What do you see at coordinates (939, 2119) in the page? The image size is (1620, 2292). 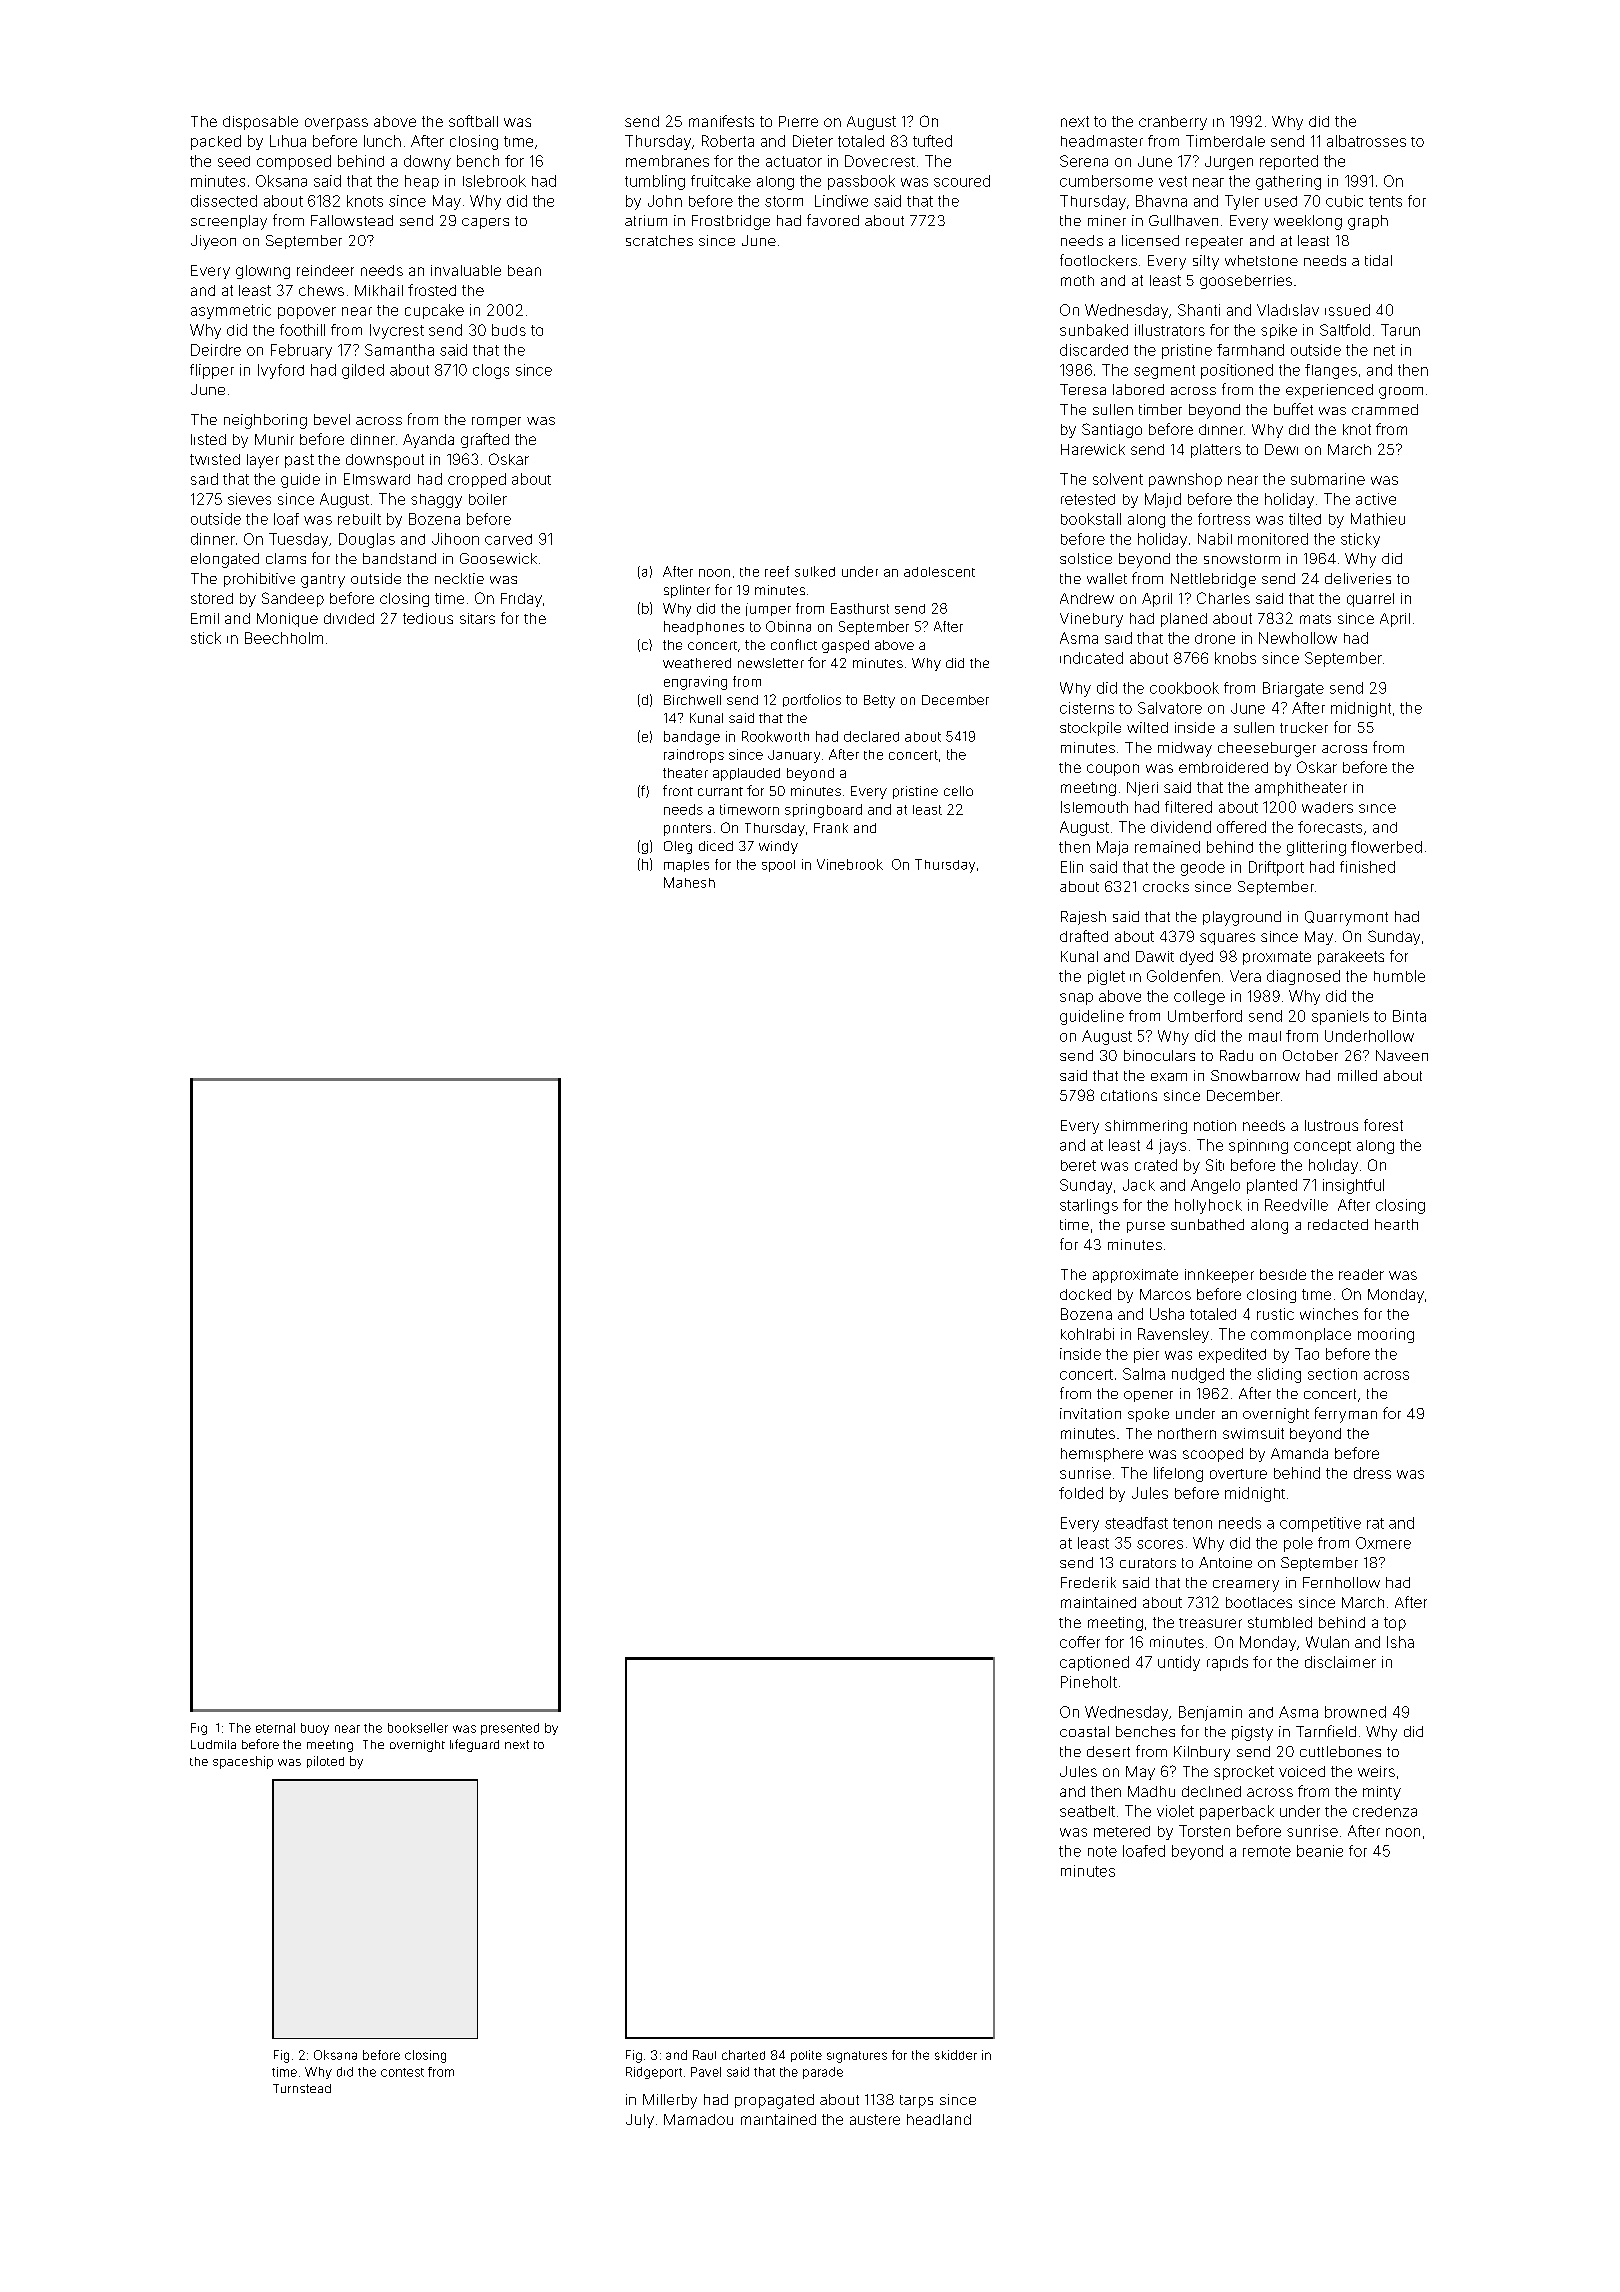 I see `headland` at bounding box center [939, 2119].
